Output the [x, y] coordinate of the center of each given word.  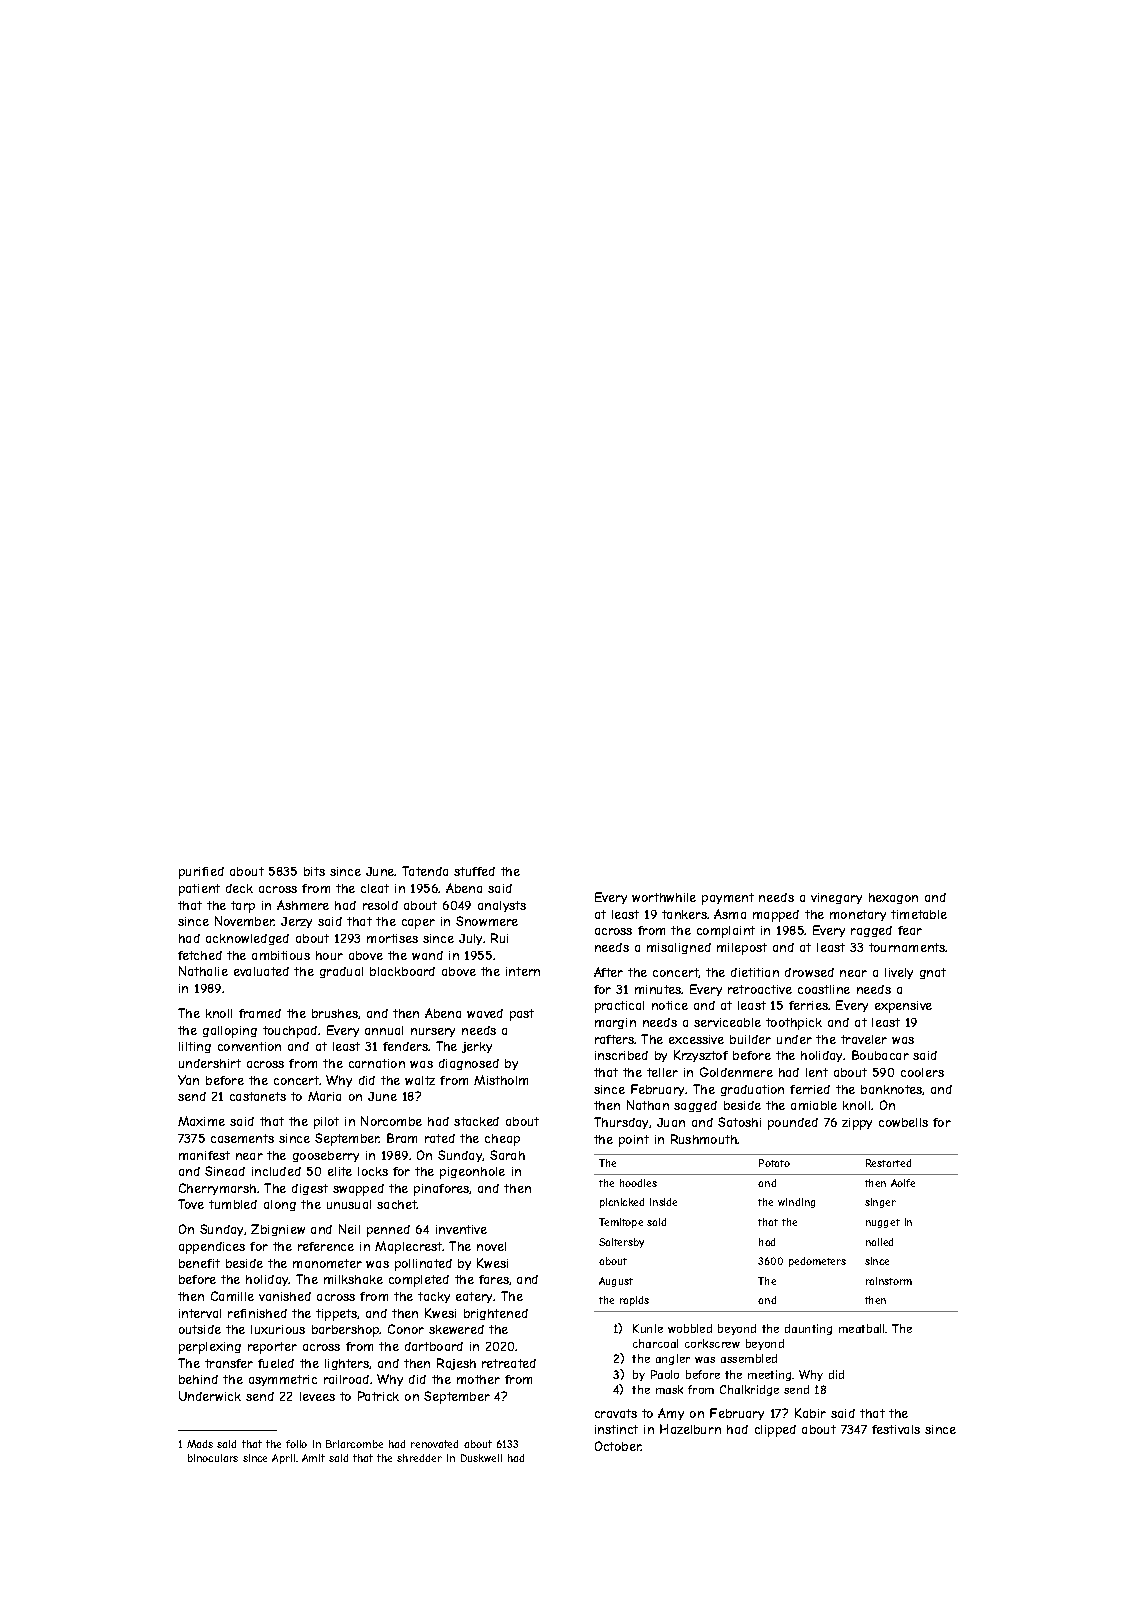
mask [669, 1389]
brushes [335, 1013]
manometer [327, 1263]
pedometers [817, 1262]
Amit [313, 1458]
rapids [634, 1301]
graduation [752, 1090]
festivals [896, 1429]
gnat [933, 973]
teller [662, 1072]
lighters [347, 1364]
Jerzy [296, 922]
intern [523, 971]
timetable [919, 914]
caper [418, 924]
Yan [188, 1080]
